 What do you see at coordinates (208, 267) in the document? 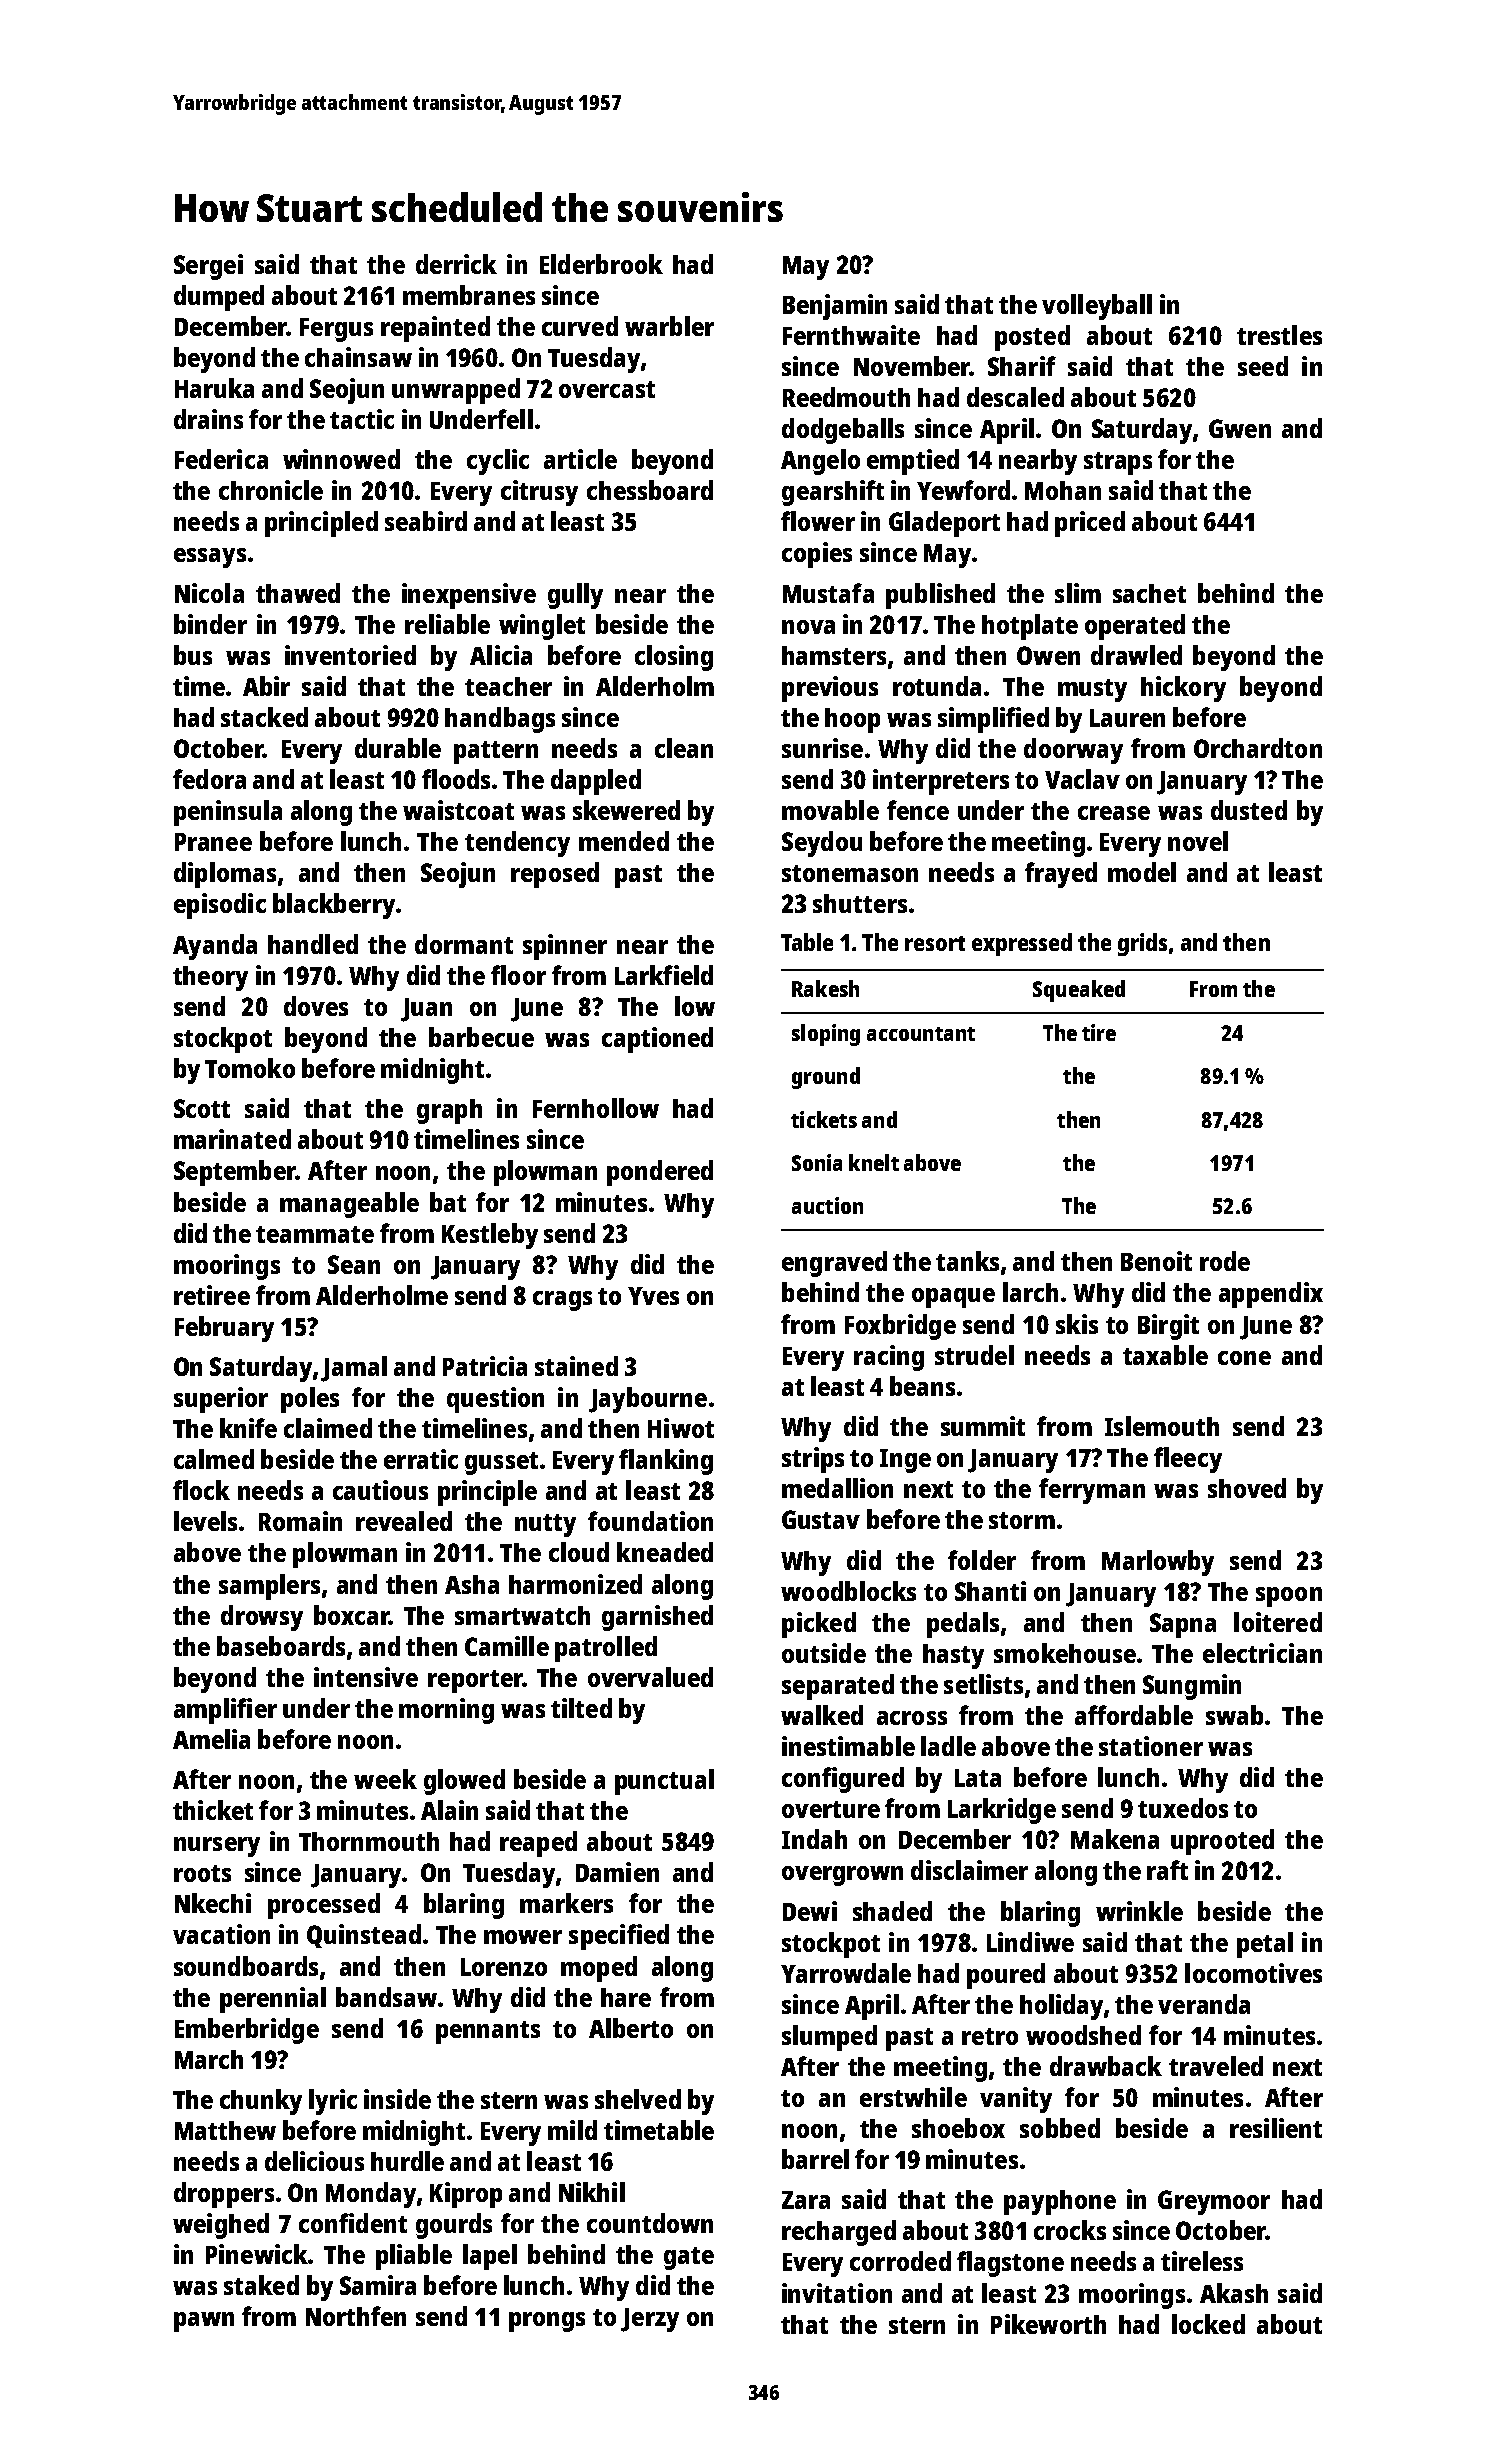
I see `Sergei` at bounding box center [208, 267].
